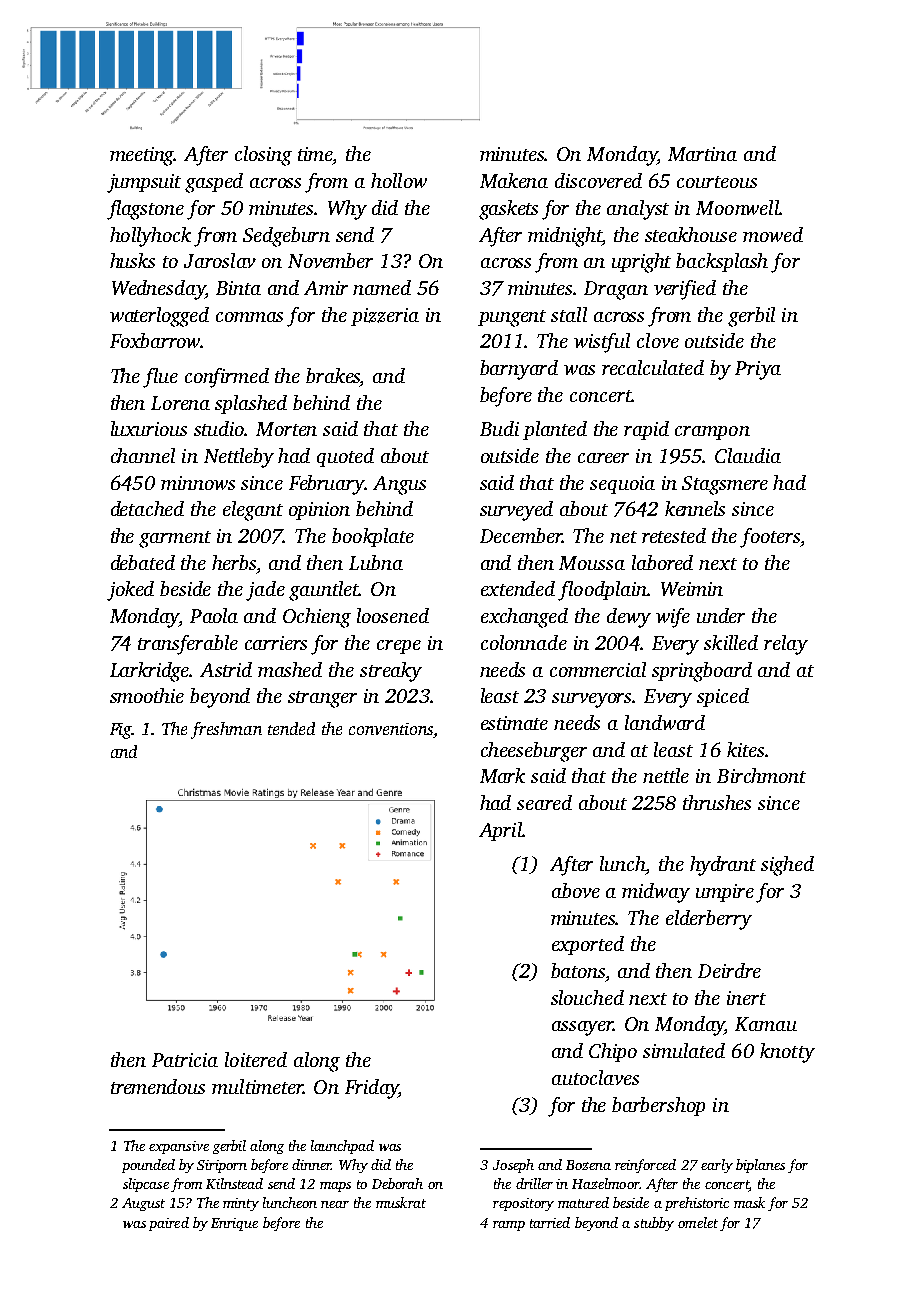 The image size is (924, 1311). I want to click on thrushes, so click(717, 802).
